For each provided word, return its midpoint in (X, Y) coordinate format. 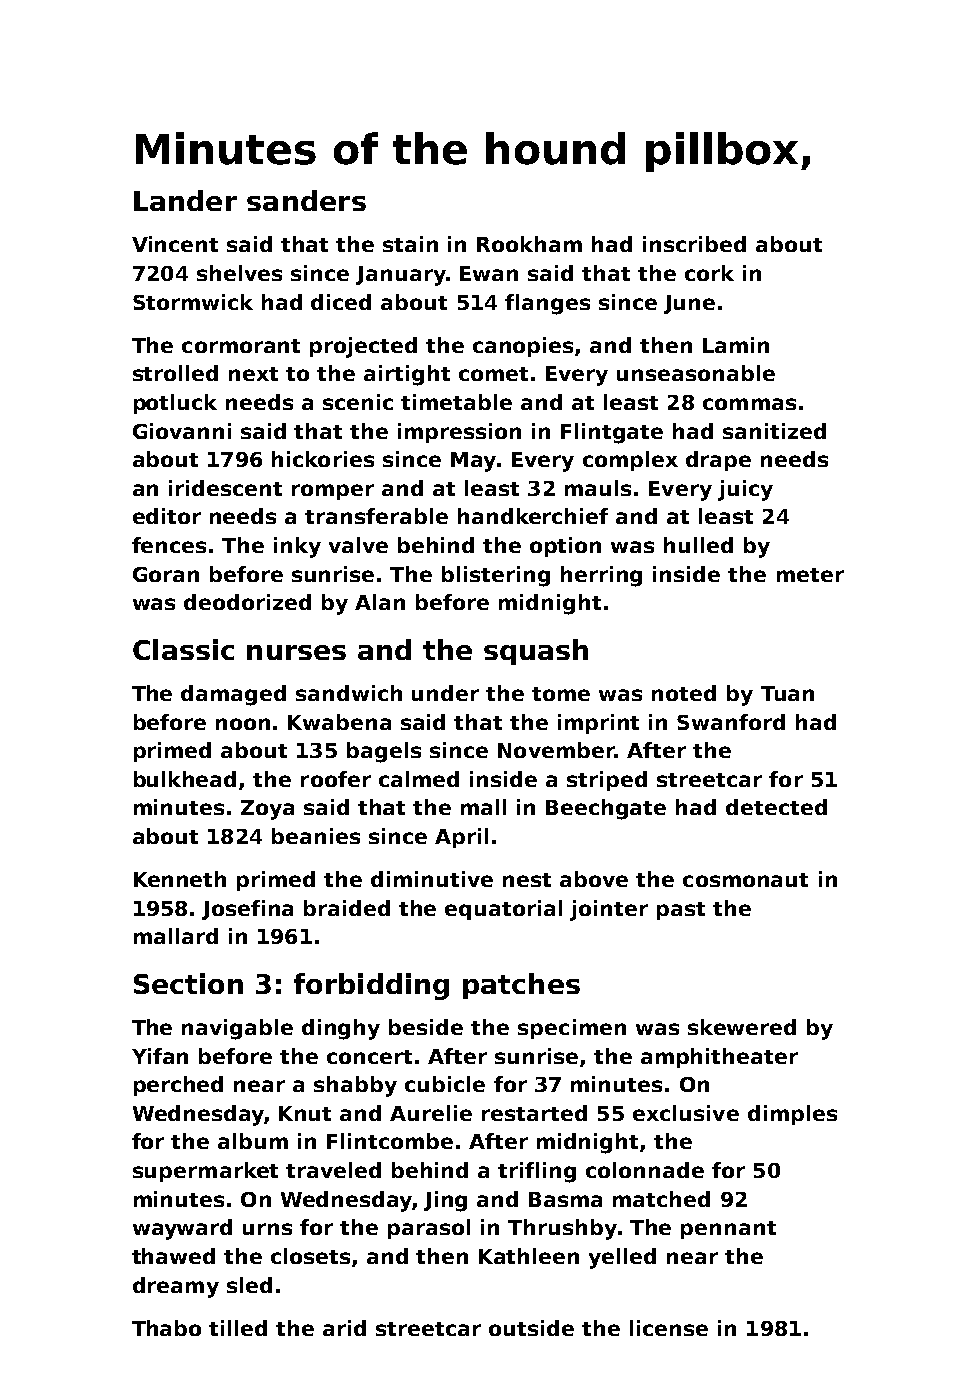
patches (521, 986)
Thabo (166, 1328)
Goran (166, 574)
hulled (698, 545)
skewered (742, 1027)
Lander (185, 200)
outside (531, 1328)
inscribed (694, 244)
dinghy (341, 1029)
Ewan (489, 273)
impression (459, 433)
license (669, 1328)
